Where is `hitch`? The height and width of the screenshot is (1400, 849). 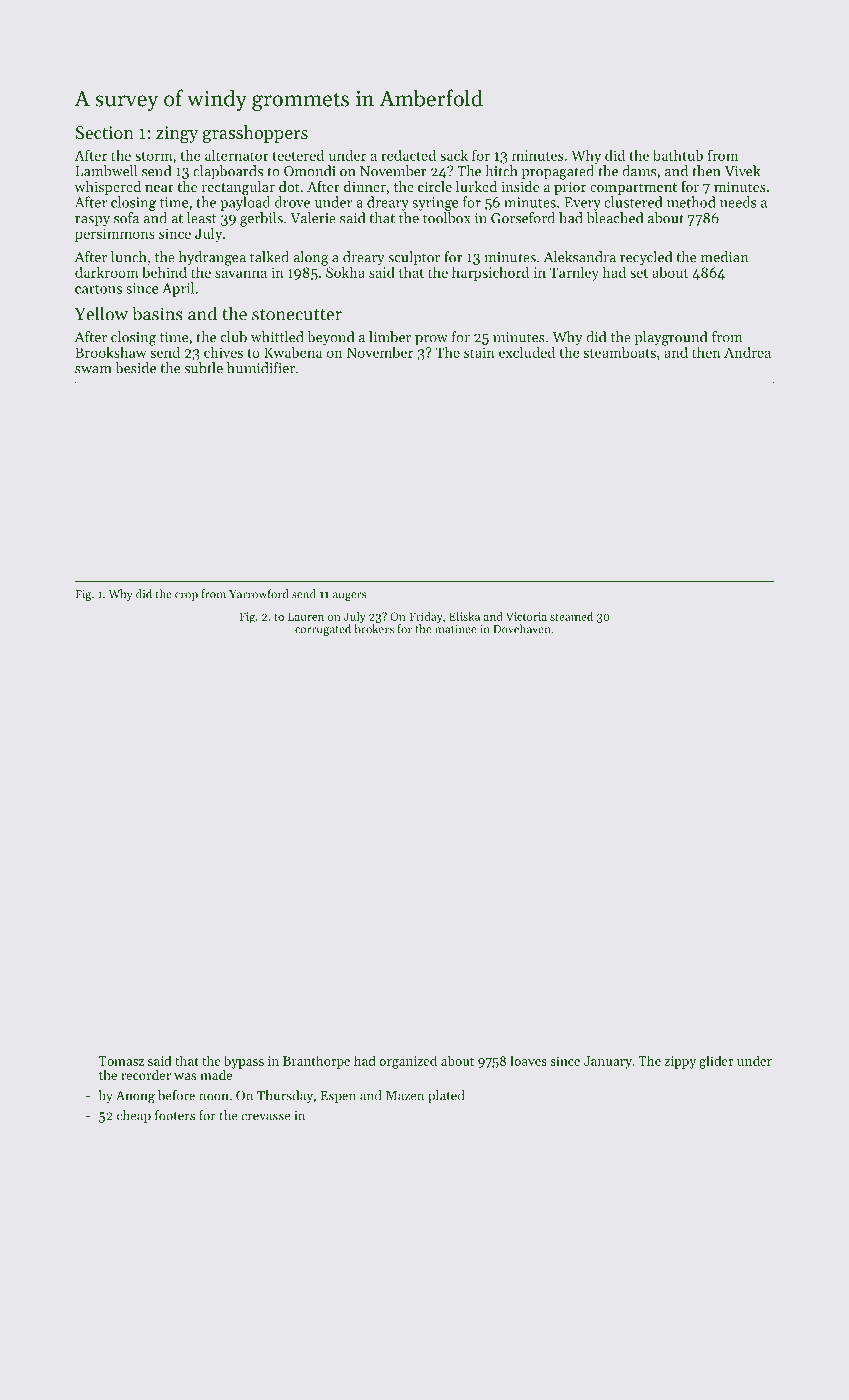 hitch is located at coordinates (501, 171).
